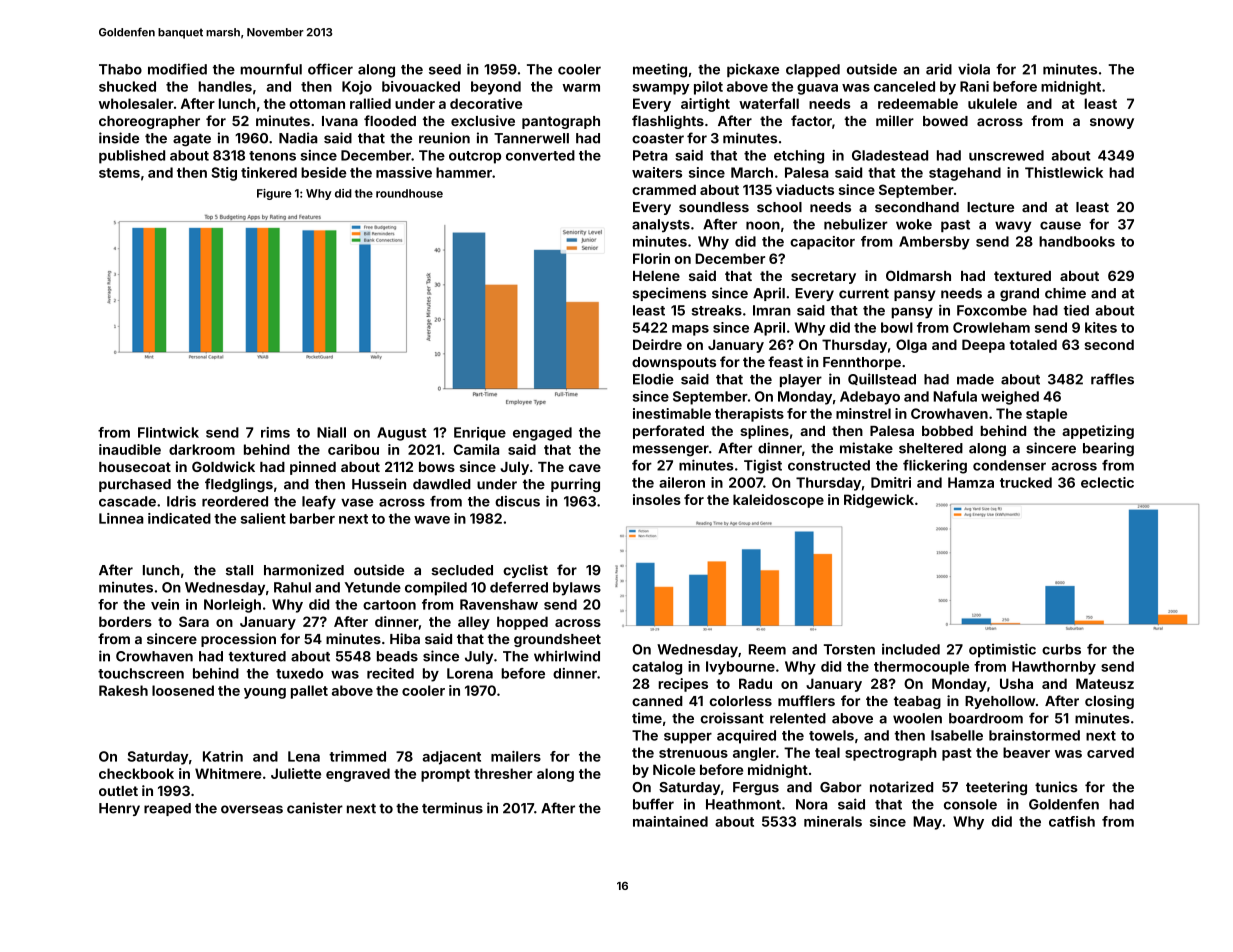 Image resolution: width=1233 pixels, height=952 pixels. What do you see at coordinates (486, 103) in the document?
I see `decorative` at bounding box center [486, 103].
